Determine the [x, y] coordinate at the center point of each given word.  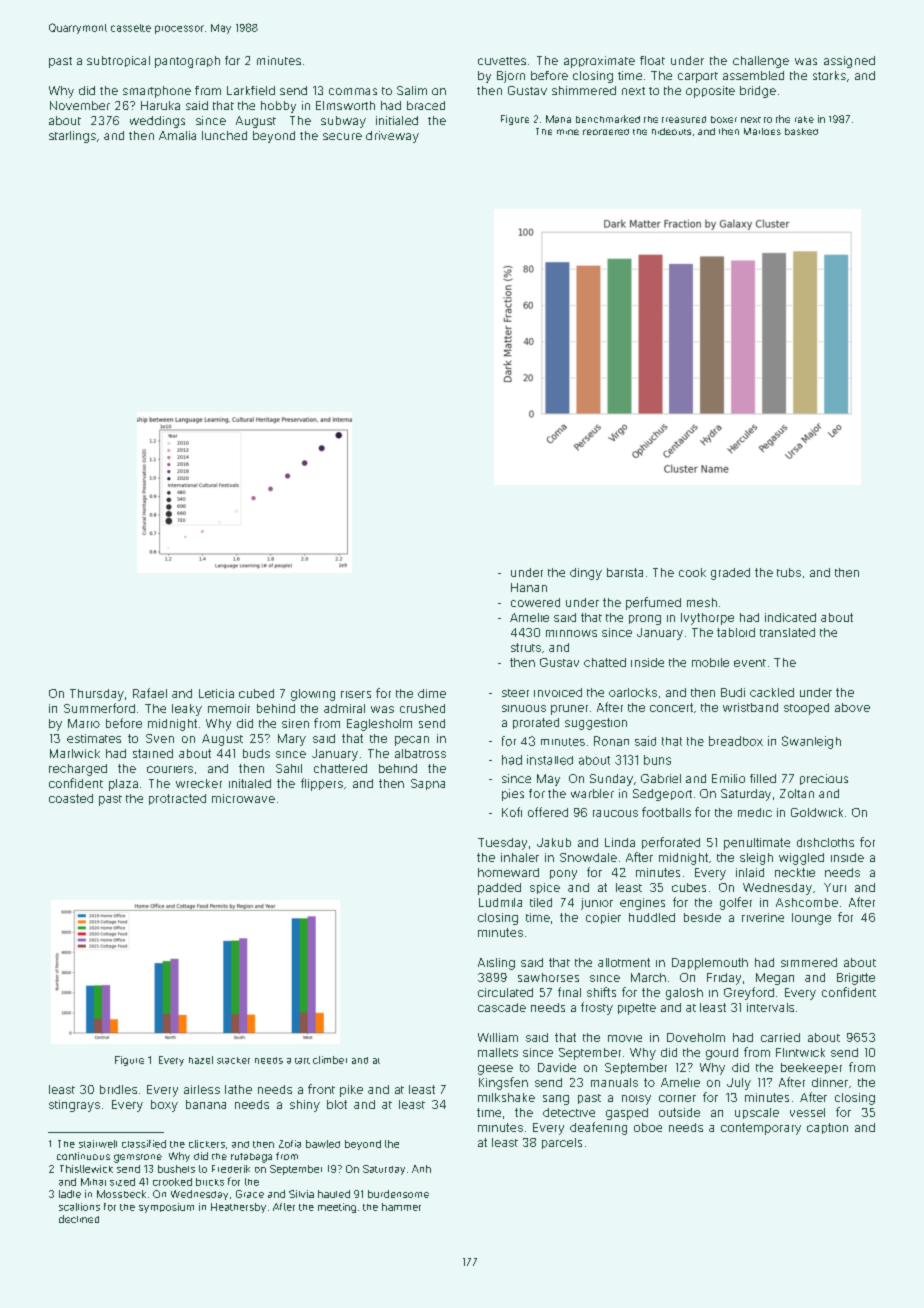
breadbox [736, 741]
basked [801, 131]
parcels [562, 1143]
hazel [201, 1060]
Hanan [529, 587]
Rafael [150, 693]
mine [568, 132]
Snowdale [588, 857]
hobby [278, 107]
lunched [224, 135]
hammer [401, 1207]
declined [79, 1219]
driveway [392, 137]
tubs [789, 572]
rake [804, 119]
